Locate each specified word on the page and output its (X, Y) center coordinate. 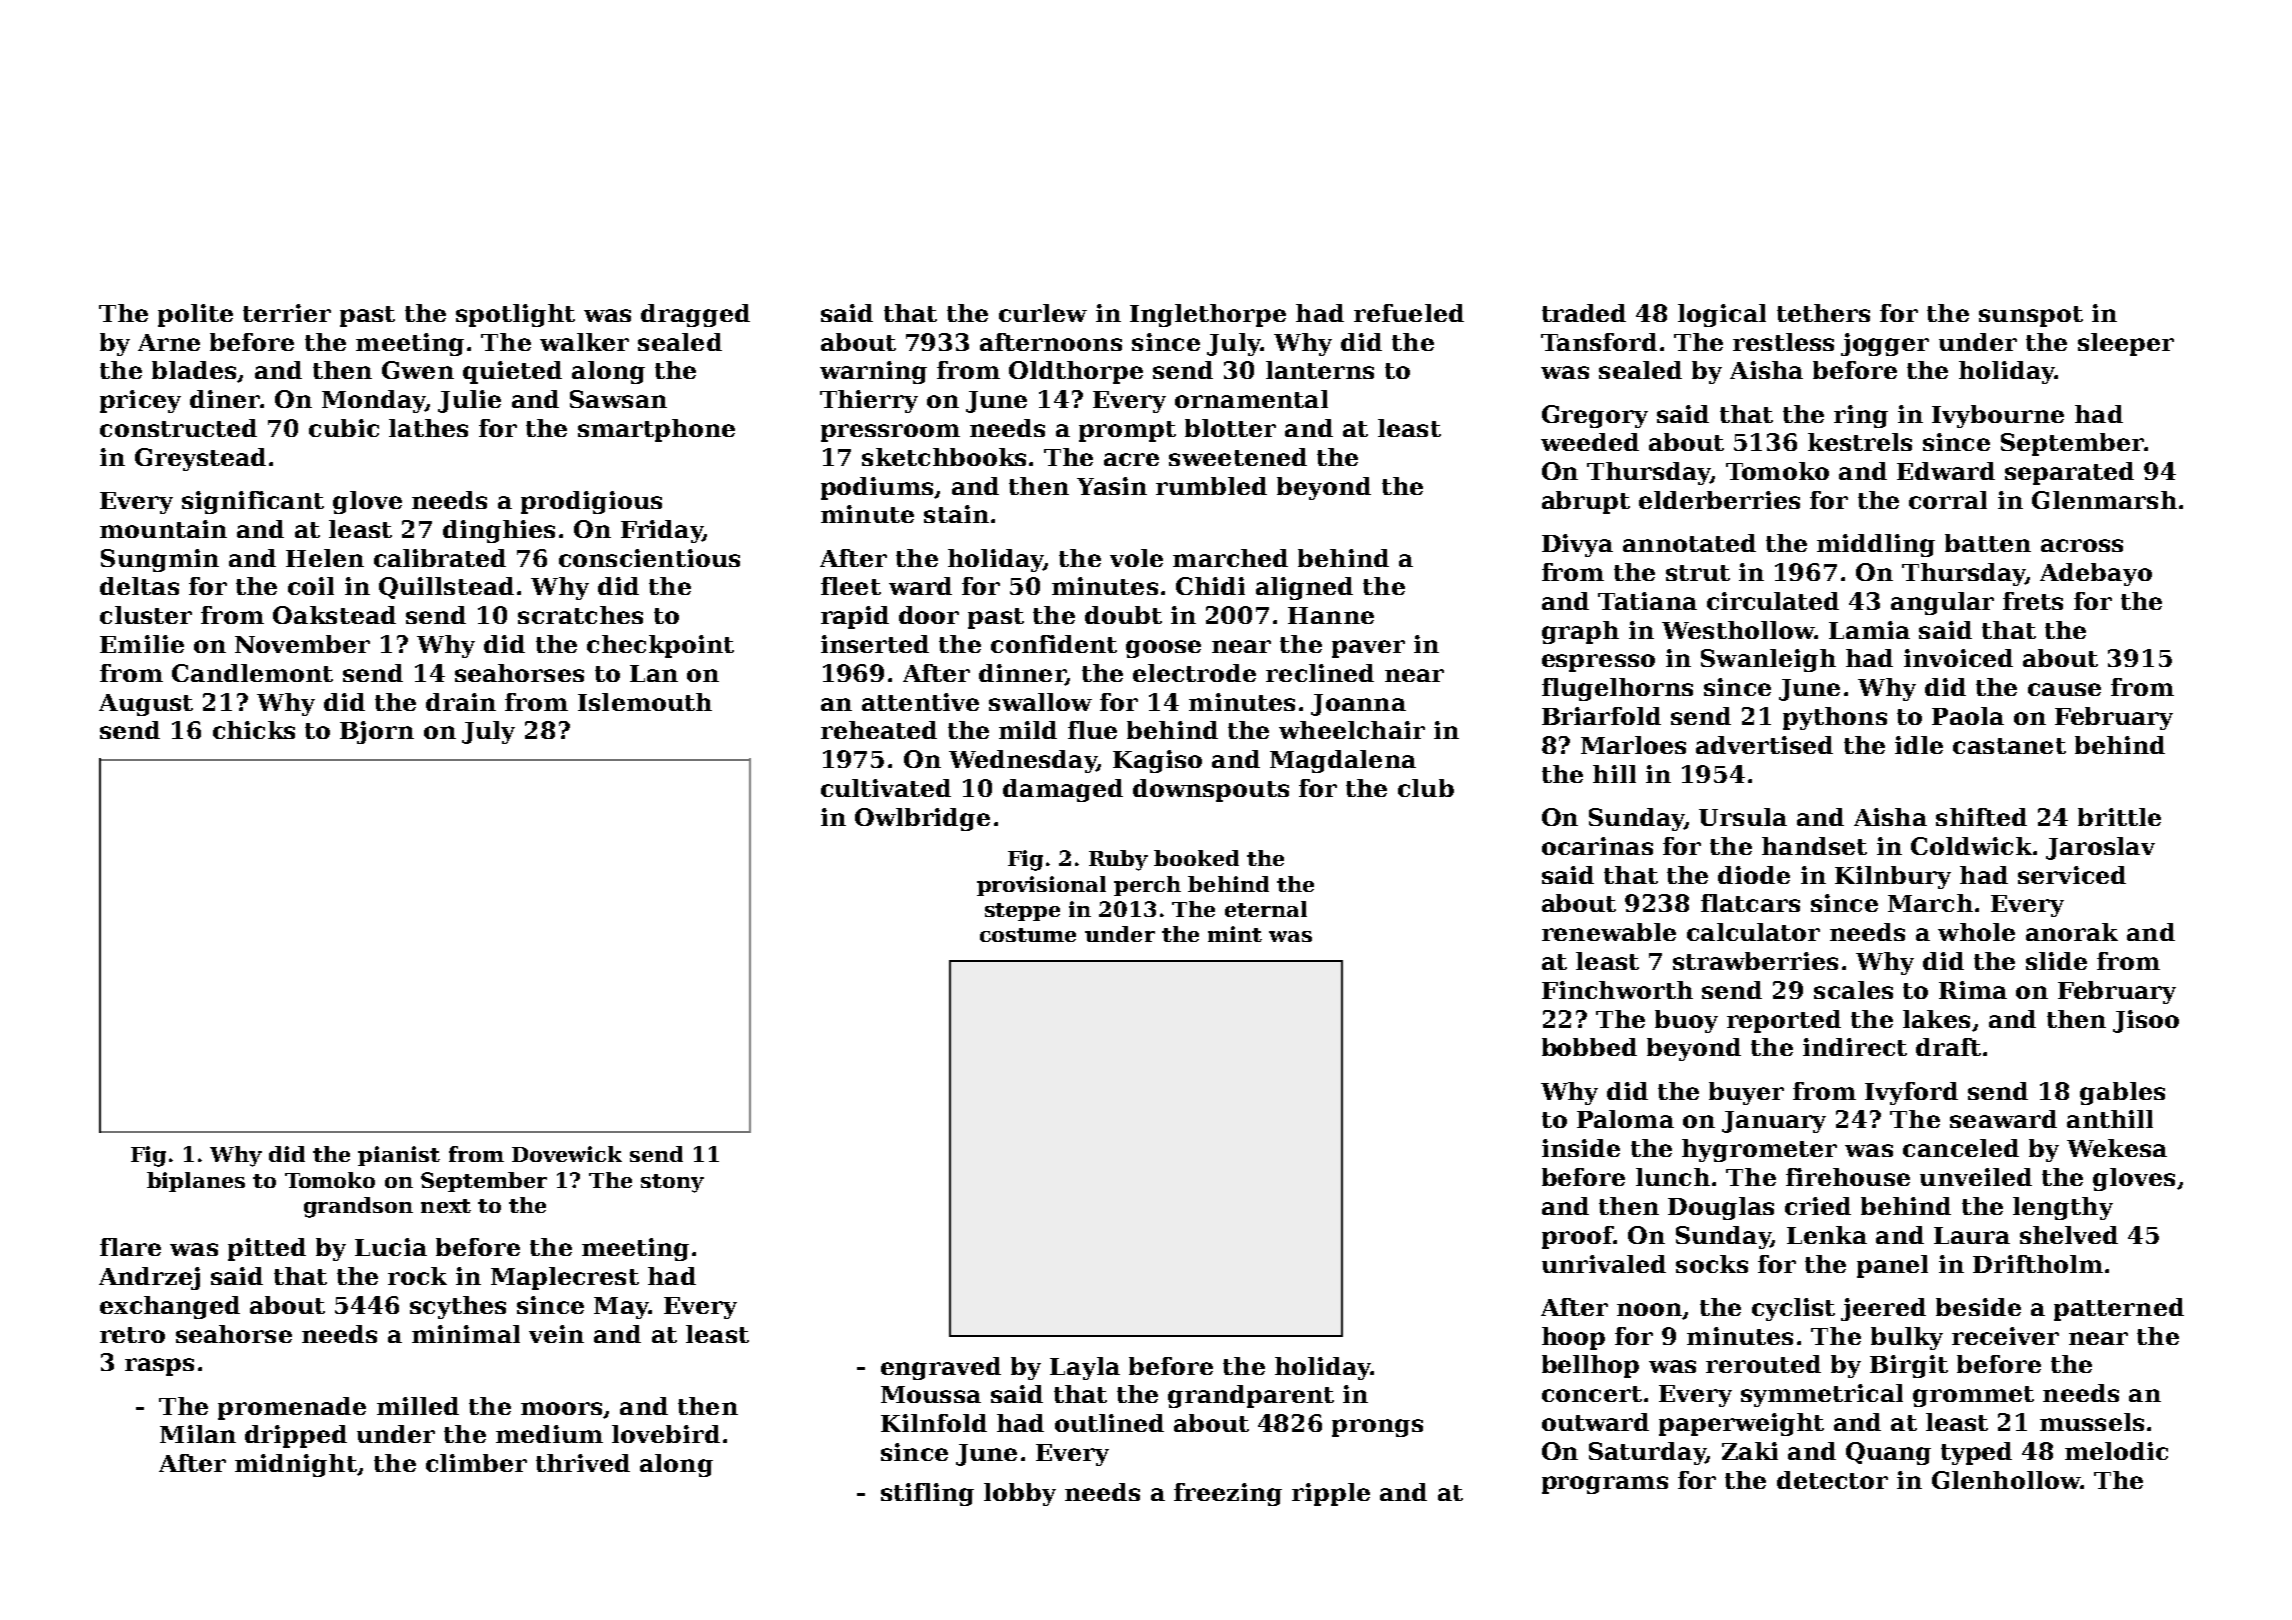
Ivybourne (1998, 416)
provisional (1041, 886)
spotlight (515, 315)
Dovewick (567, 1154)
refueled (1409, 313)
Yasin (1112, 486)
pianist (399, 1156)
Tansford (1599, 342)
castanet (2009, 746)
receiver (2005, 1336)
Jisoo (2146, 1021)
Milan (198, 1434)
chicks (254, 730)
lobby (1020, 1494)
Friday (662, 531)
